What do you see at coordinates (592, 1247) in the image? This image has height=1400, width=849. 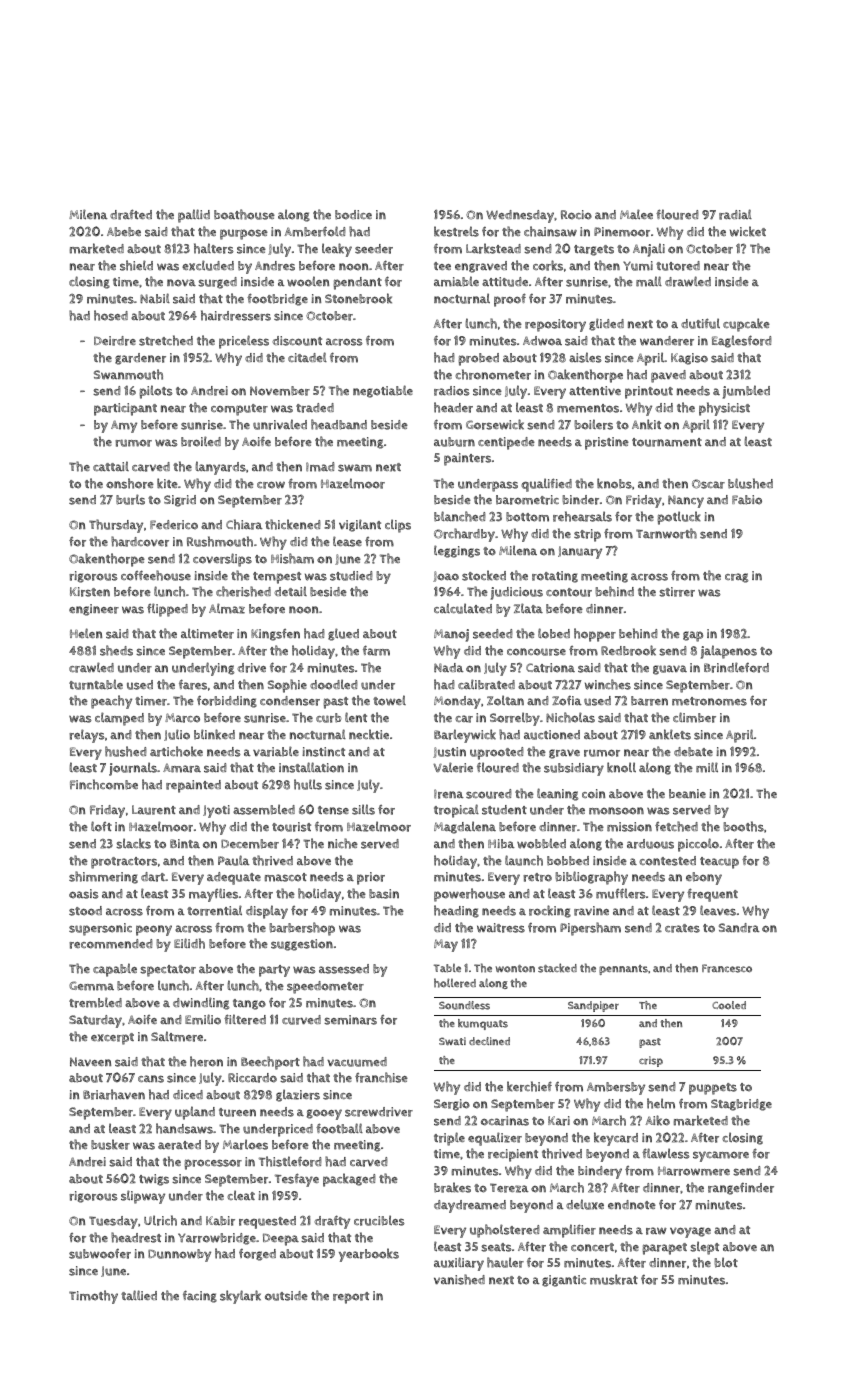 I see `concert` at bounding box center [592, 1247].
